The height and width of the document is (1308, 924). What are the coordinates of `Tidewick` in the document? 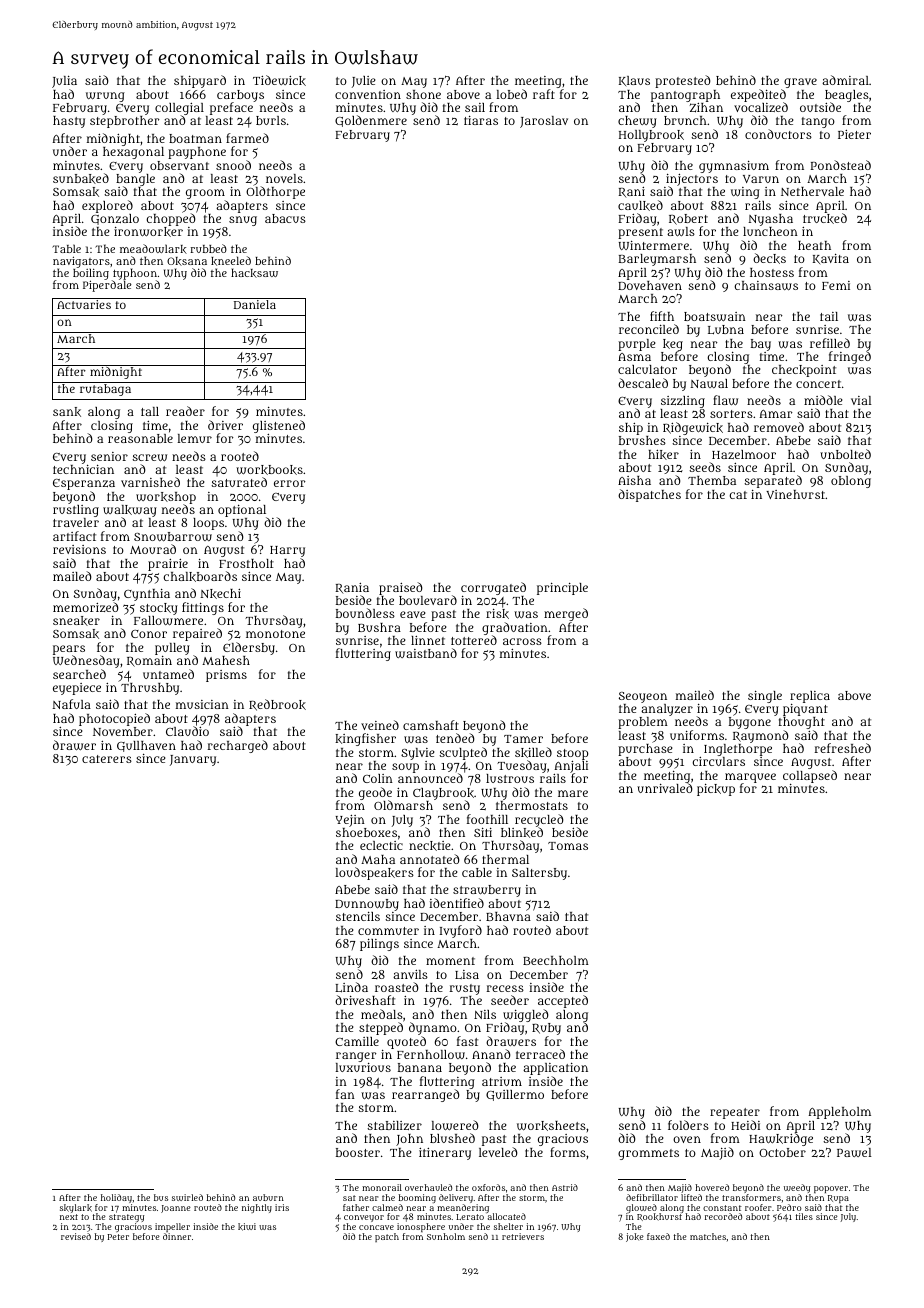 It's located at (279, 80).
